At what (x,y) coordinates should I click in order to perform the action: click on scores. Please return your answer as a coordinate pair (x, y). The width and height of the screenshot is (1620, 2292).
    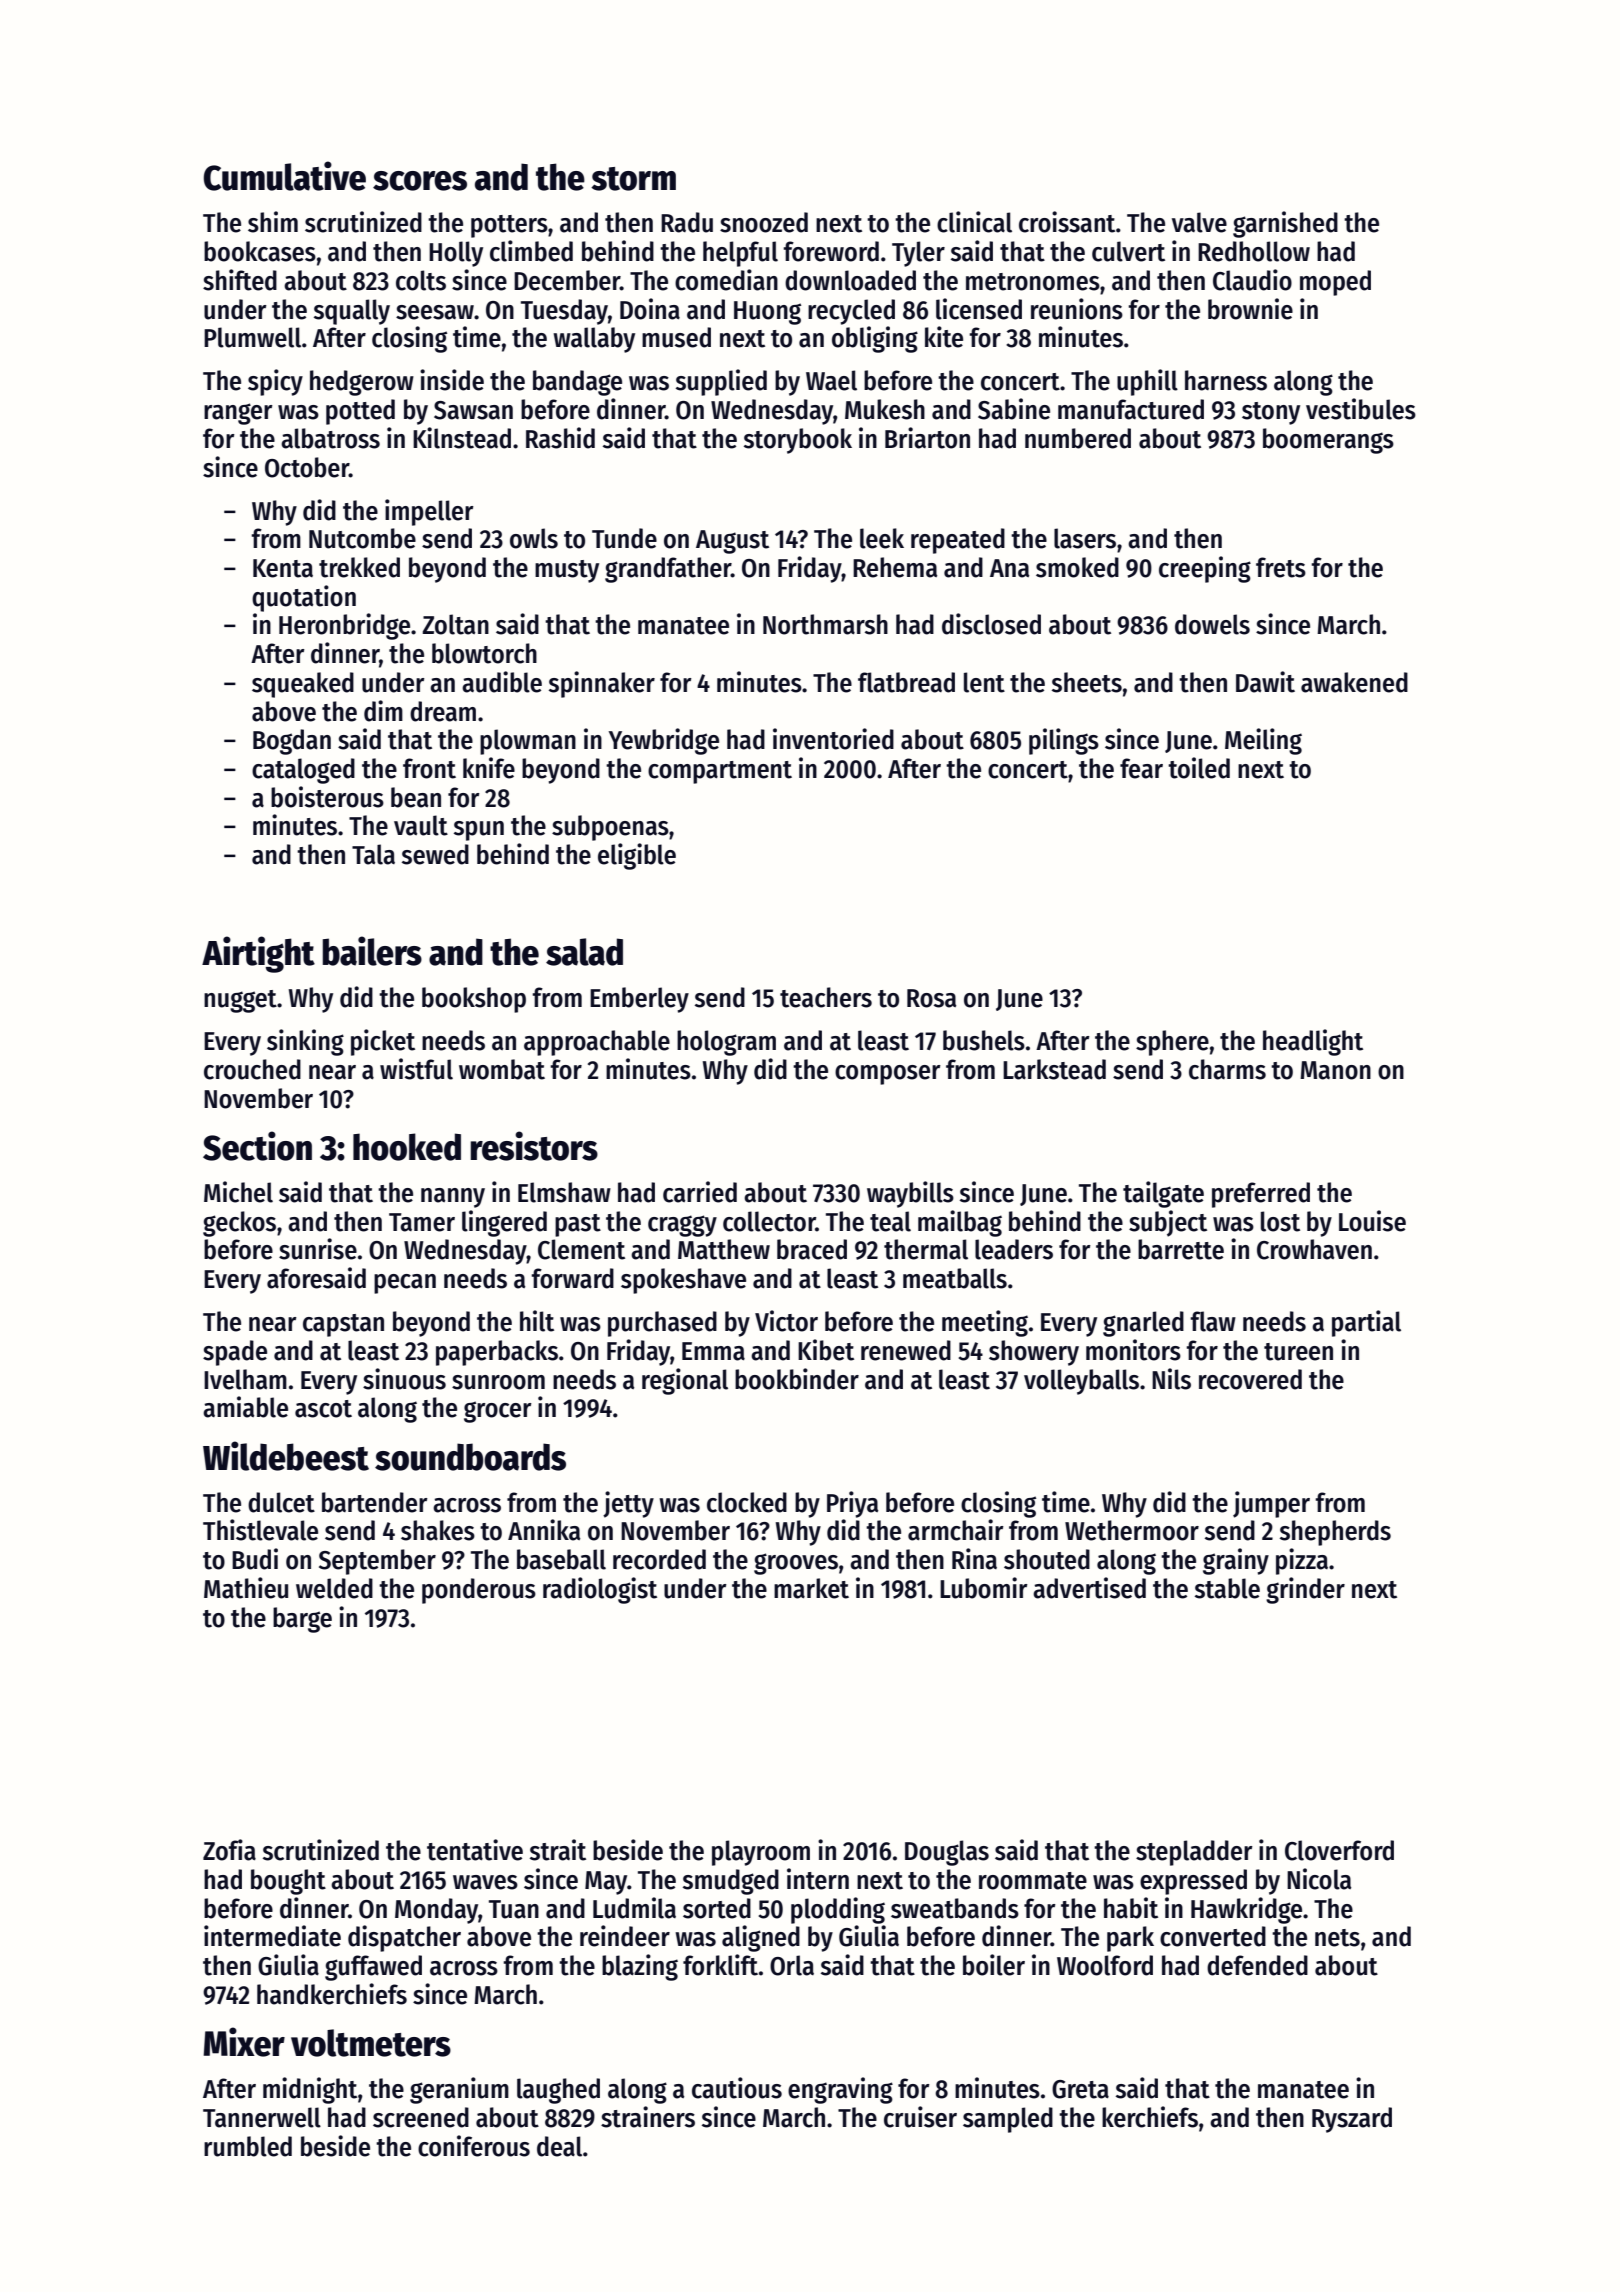
    Looking at the image, I should click on (420, 181).
